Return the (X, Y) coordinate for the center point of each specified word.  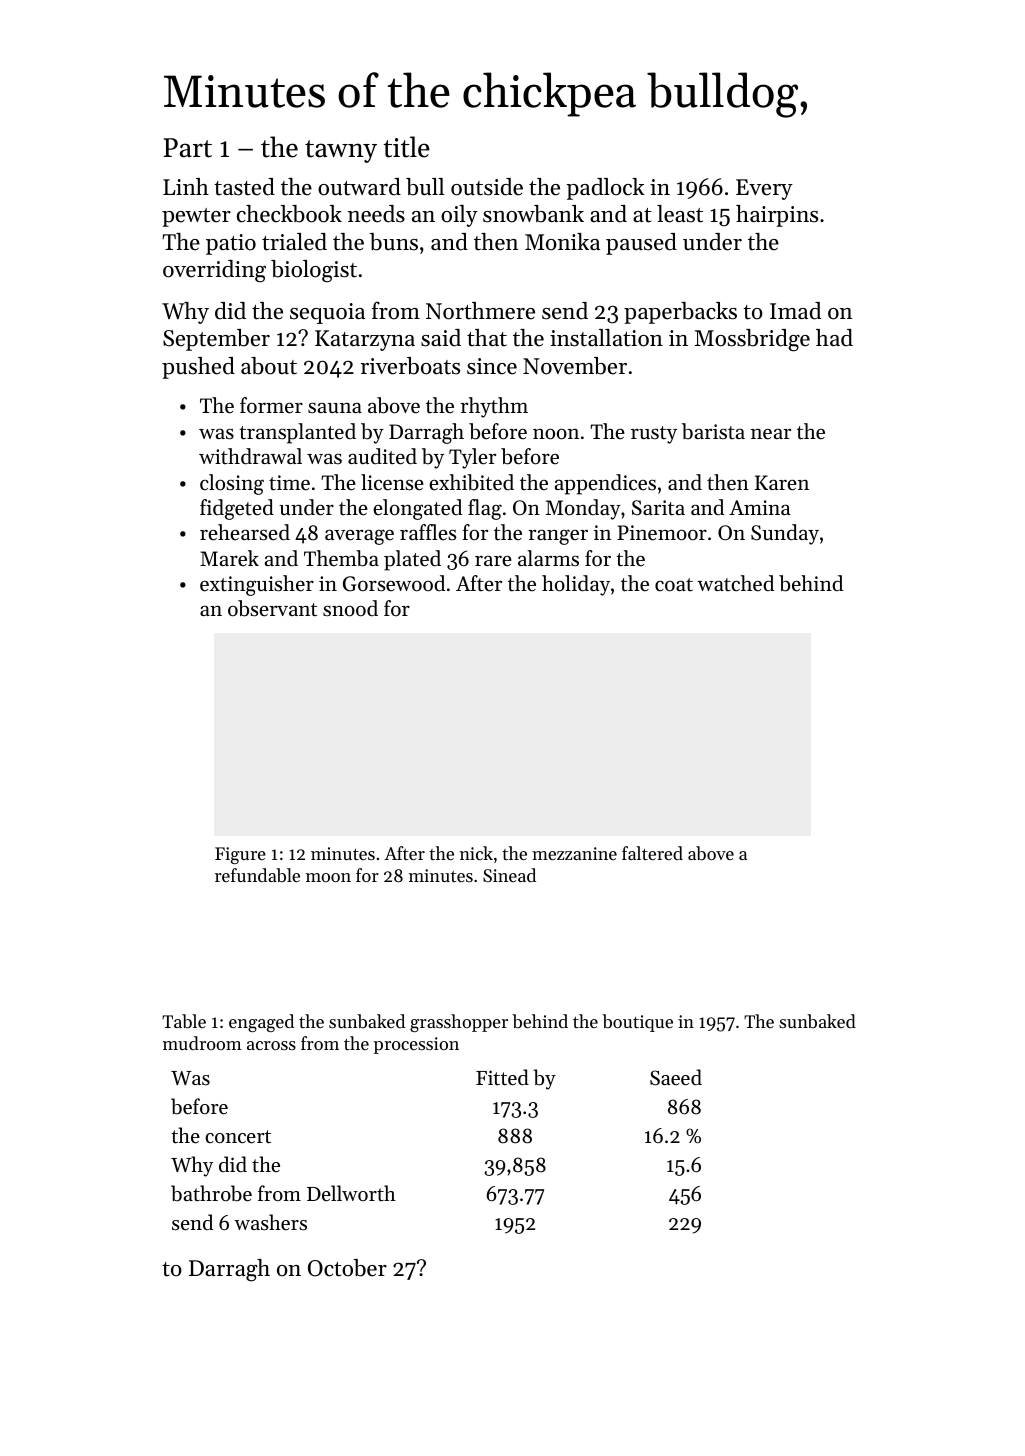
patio (231, 244)
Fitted (502, 1077)
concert (238, 1137)
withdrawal (250, 456)
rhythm (494, 407)
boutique (637, 1023)
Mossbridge (752, 340)
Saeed (676, 1077)
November (575, 366)
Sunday (785, 534)
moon (328, 877)
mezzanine (574, 853)
